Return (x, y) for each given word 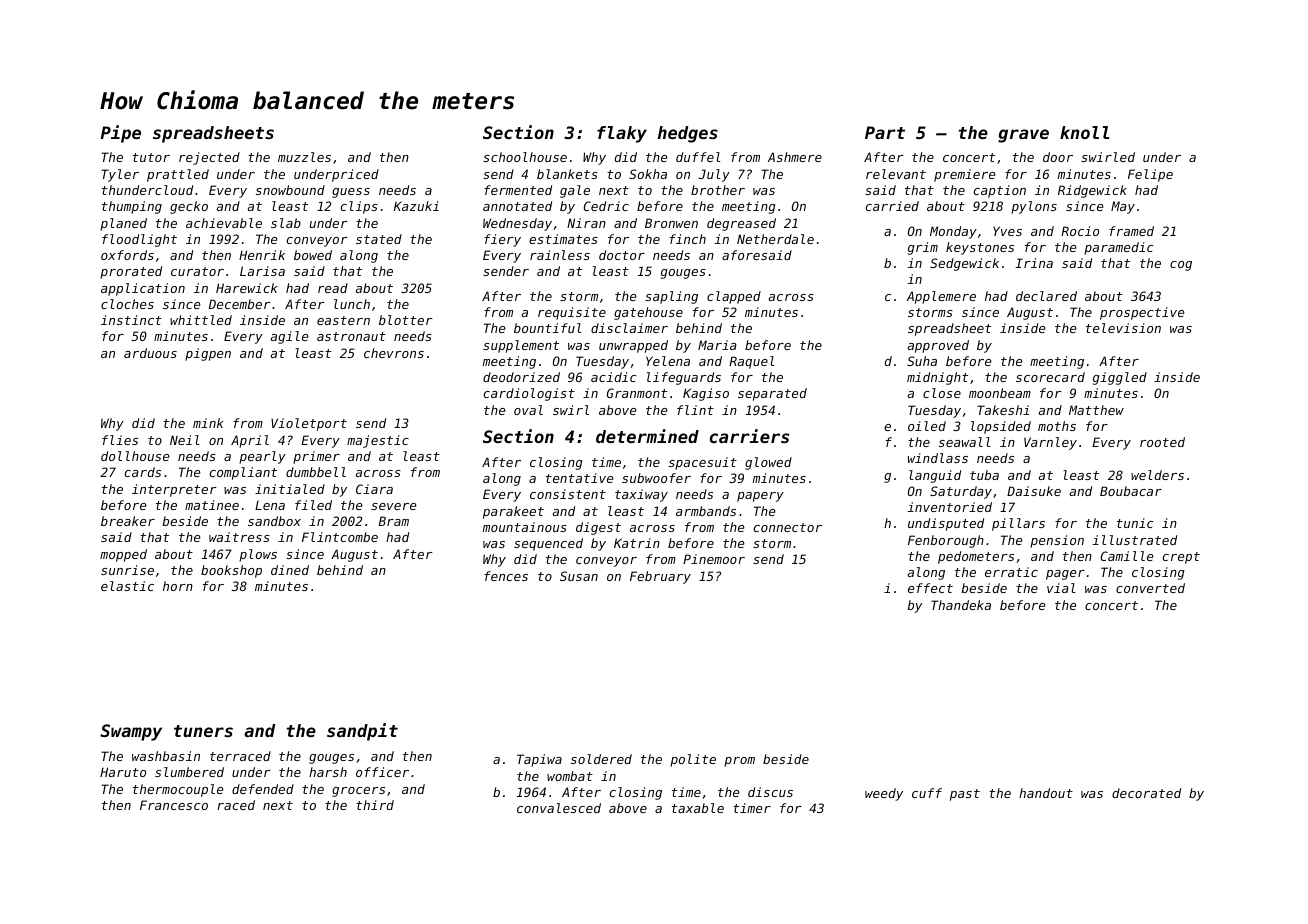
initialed (290, 489)
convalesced (559, 808)
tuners (203, 731)
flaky (622, 134)
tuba (984, 475)
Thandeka (961, 605)
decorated (1146, 793)
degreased (741, 224)
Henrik (262, 255)
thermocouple (178, 790)
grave (1023, 136)
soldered (601, 759)
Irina (1034, 263)
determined (647, 436)
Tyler (120, 175)
